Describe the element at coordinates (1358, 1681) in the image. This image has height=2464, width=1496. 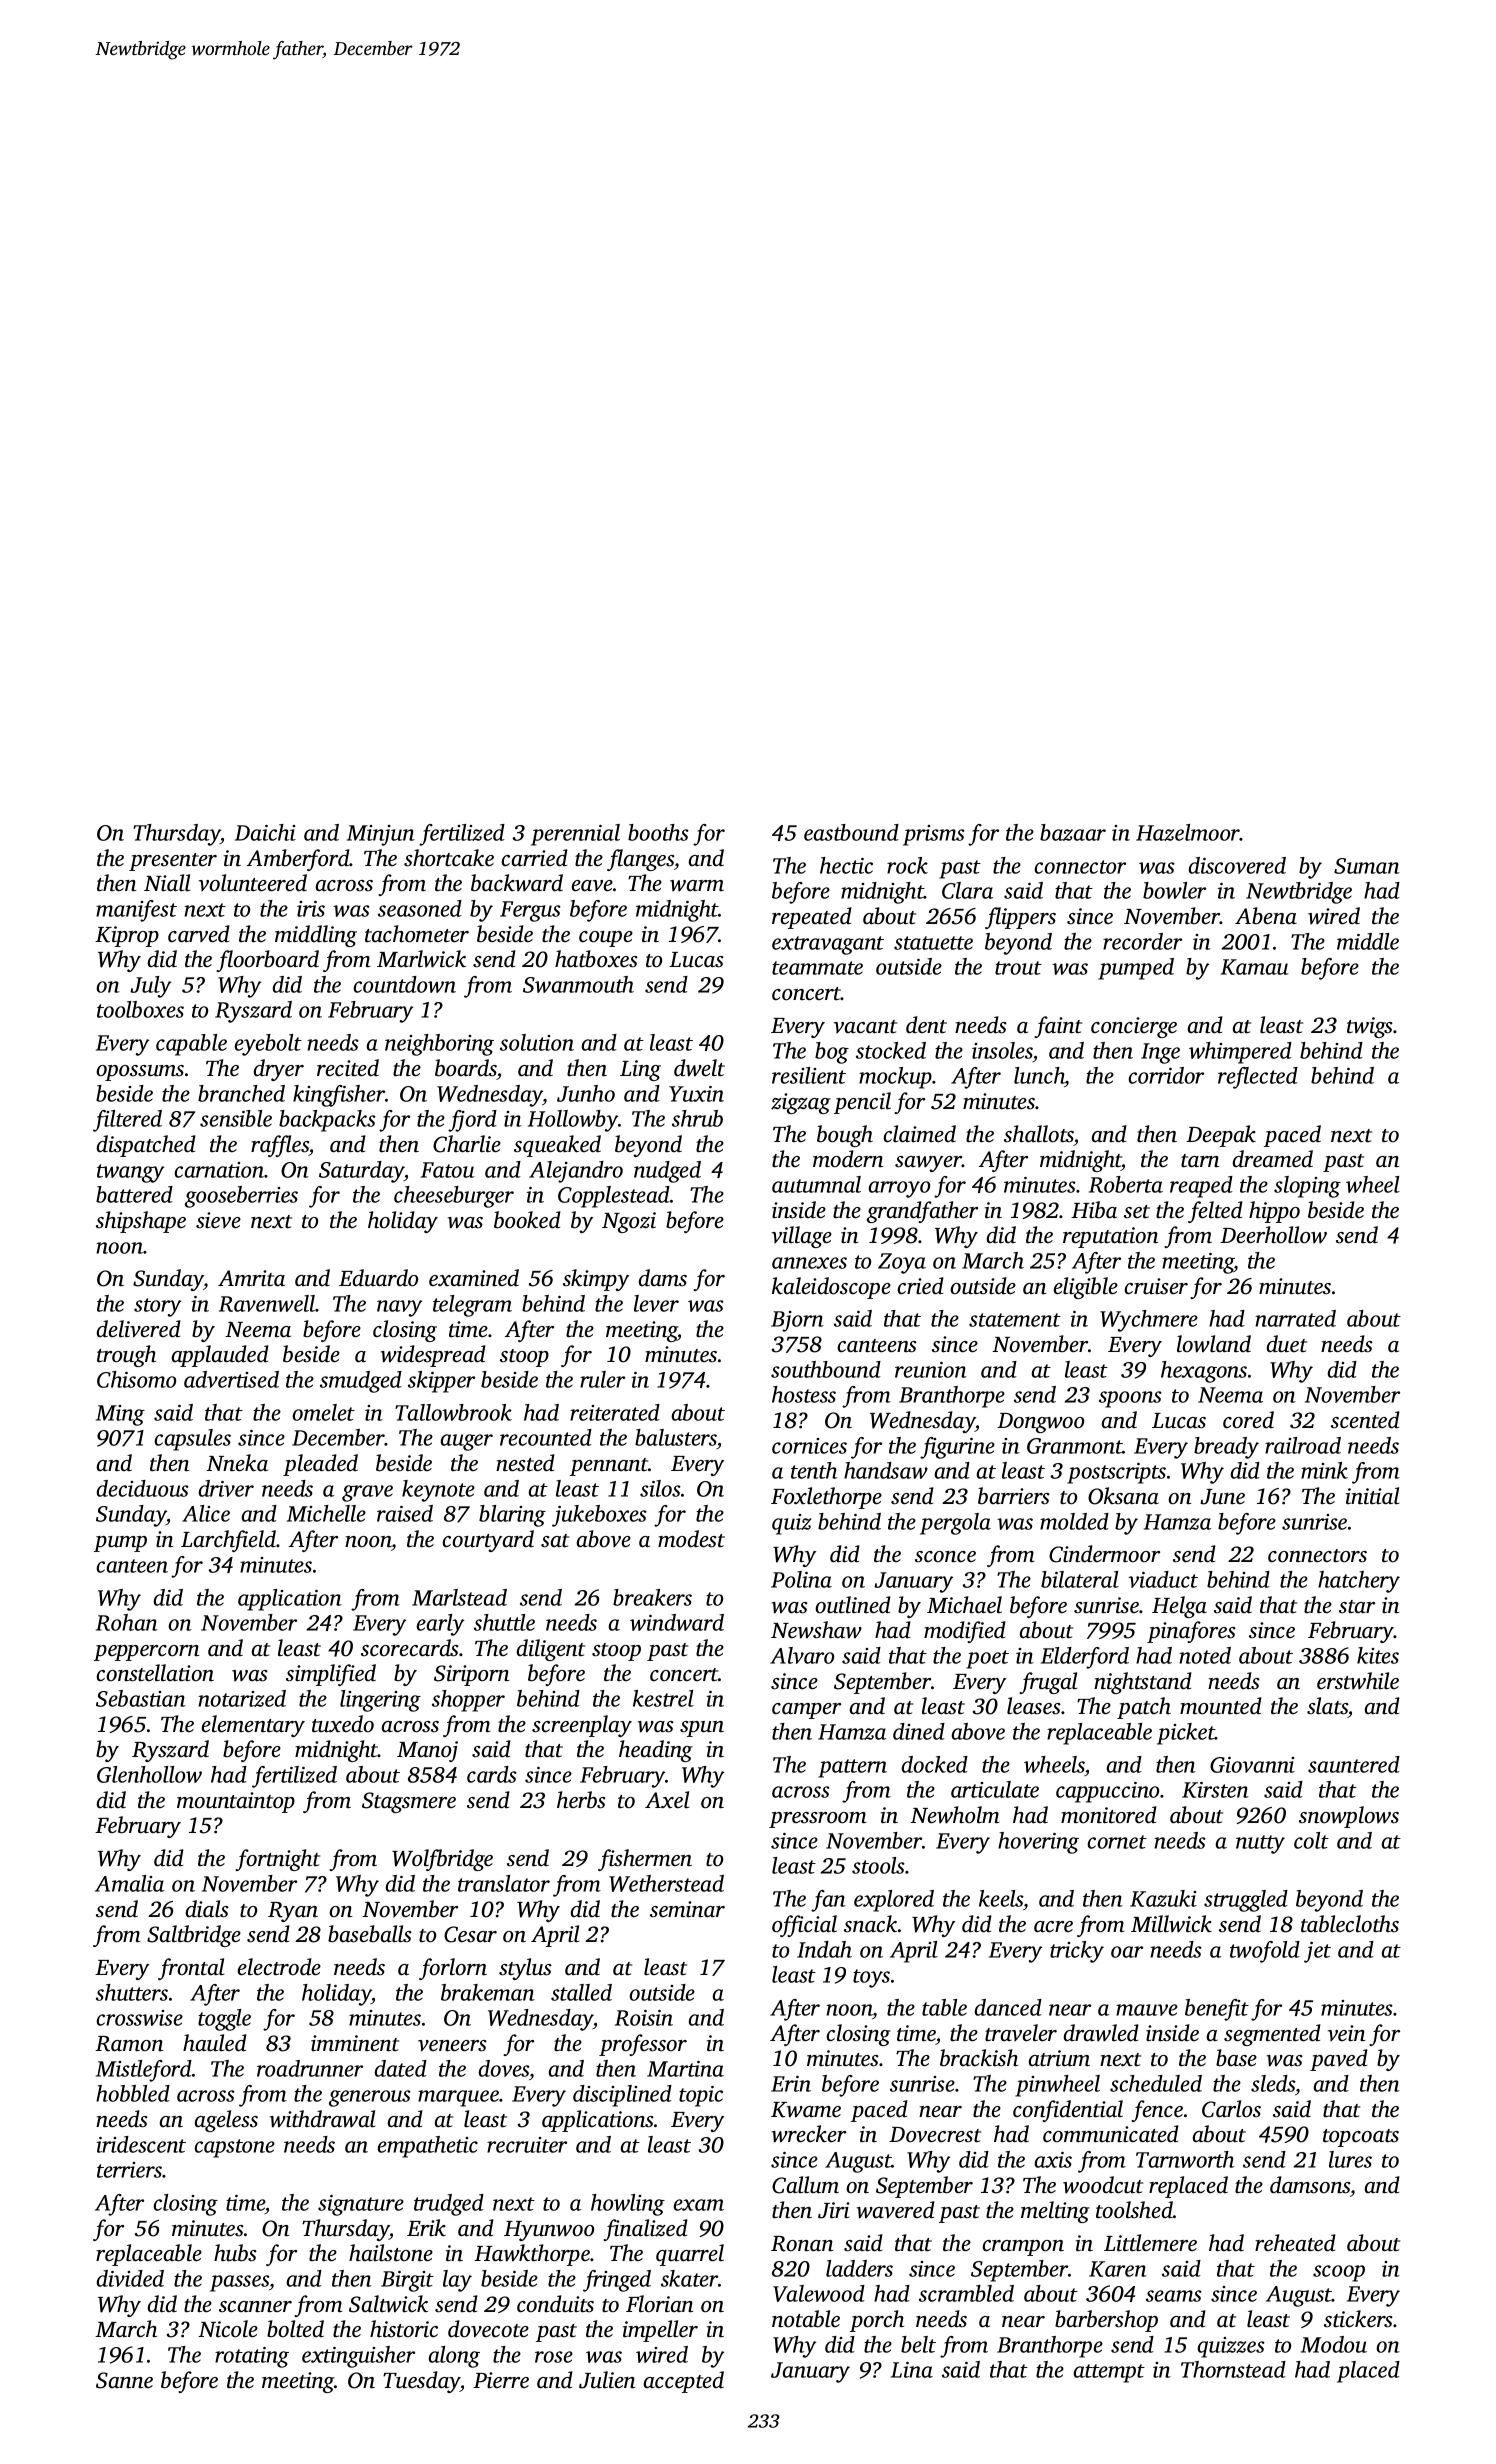
I see `erstwhile` at that location.
